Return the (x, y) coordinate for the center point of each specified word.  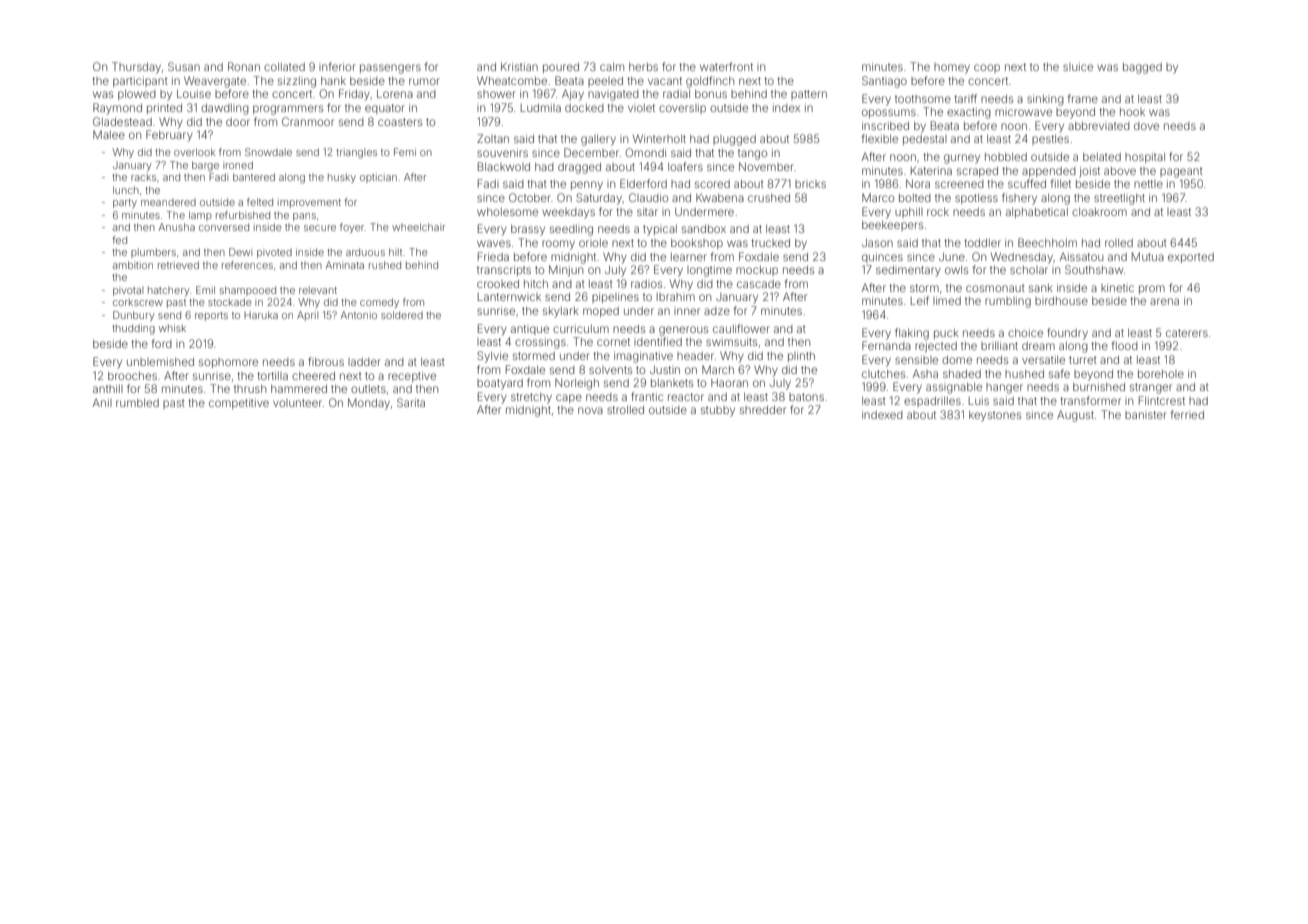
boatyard (500, 384)
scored (712, 184)
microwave (1023, 112)
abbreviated (1099, 126)
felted (260, 202)
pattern (809, 95)
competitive (239, 403)
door (238, 122)
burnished (1099, 386)
